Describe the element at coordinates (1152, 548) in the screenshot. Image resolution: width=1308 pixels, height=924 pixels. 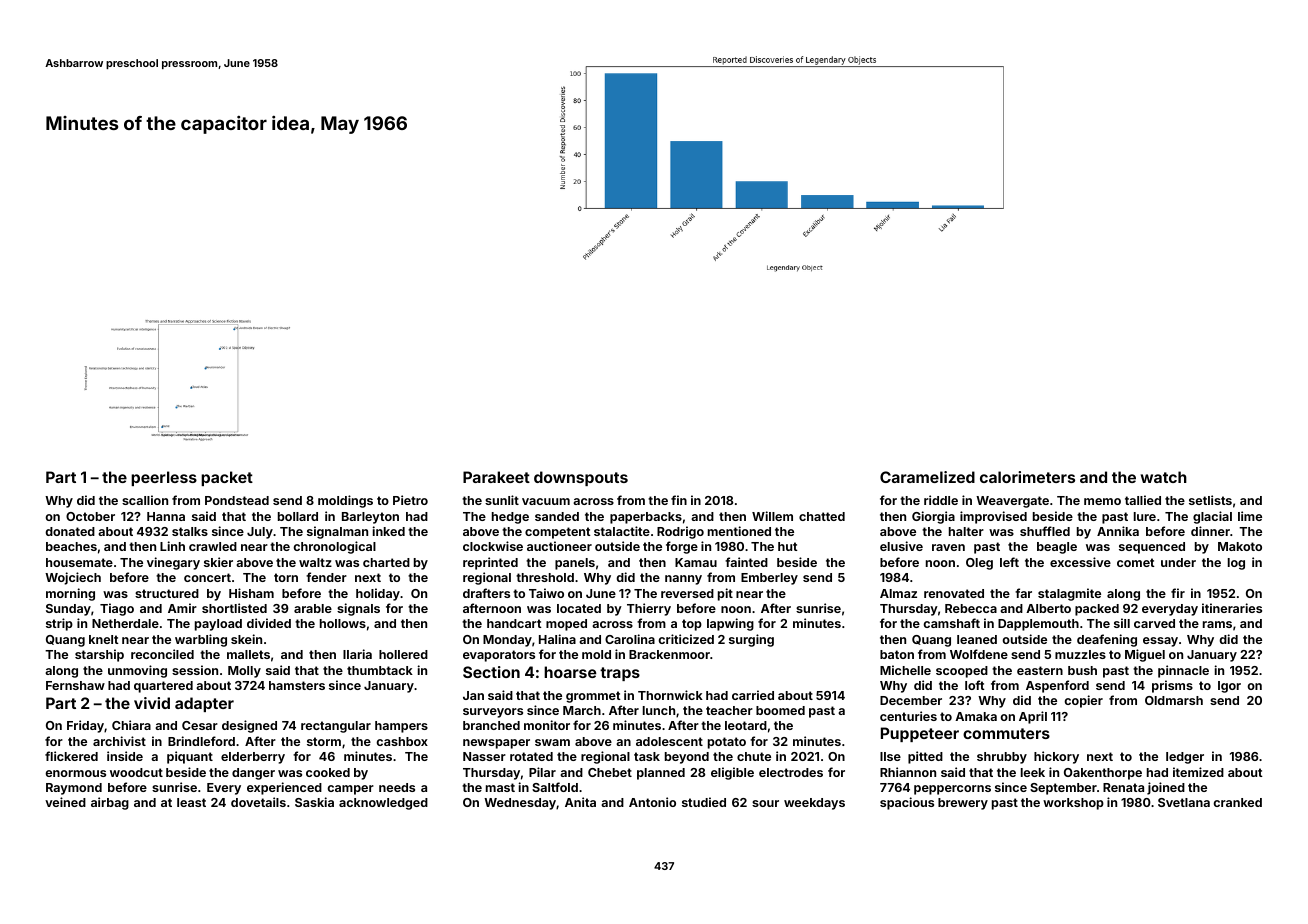
I see `sequenced` at that location.
